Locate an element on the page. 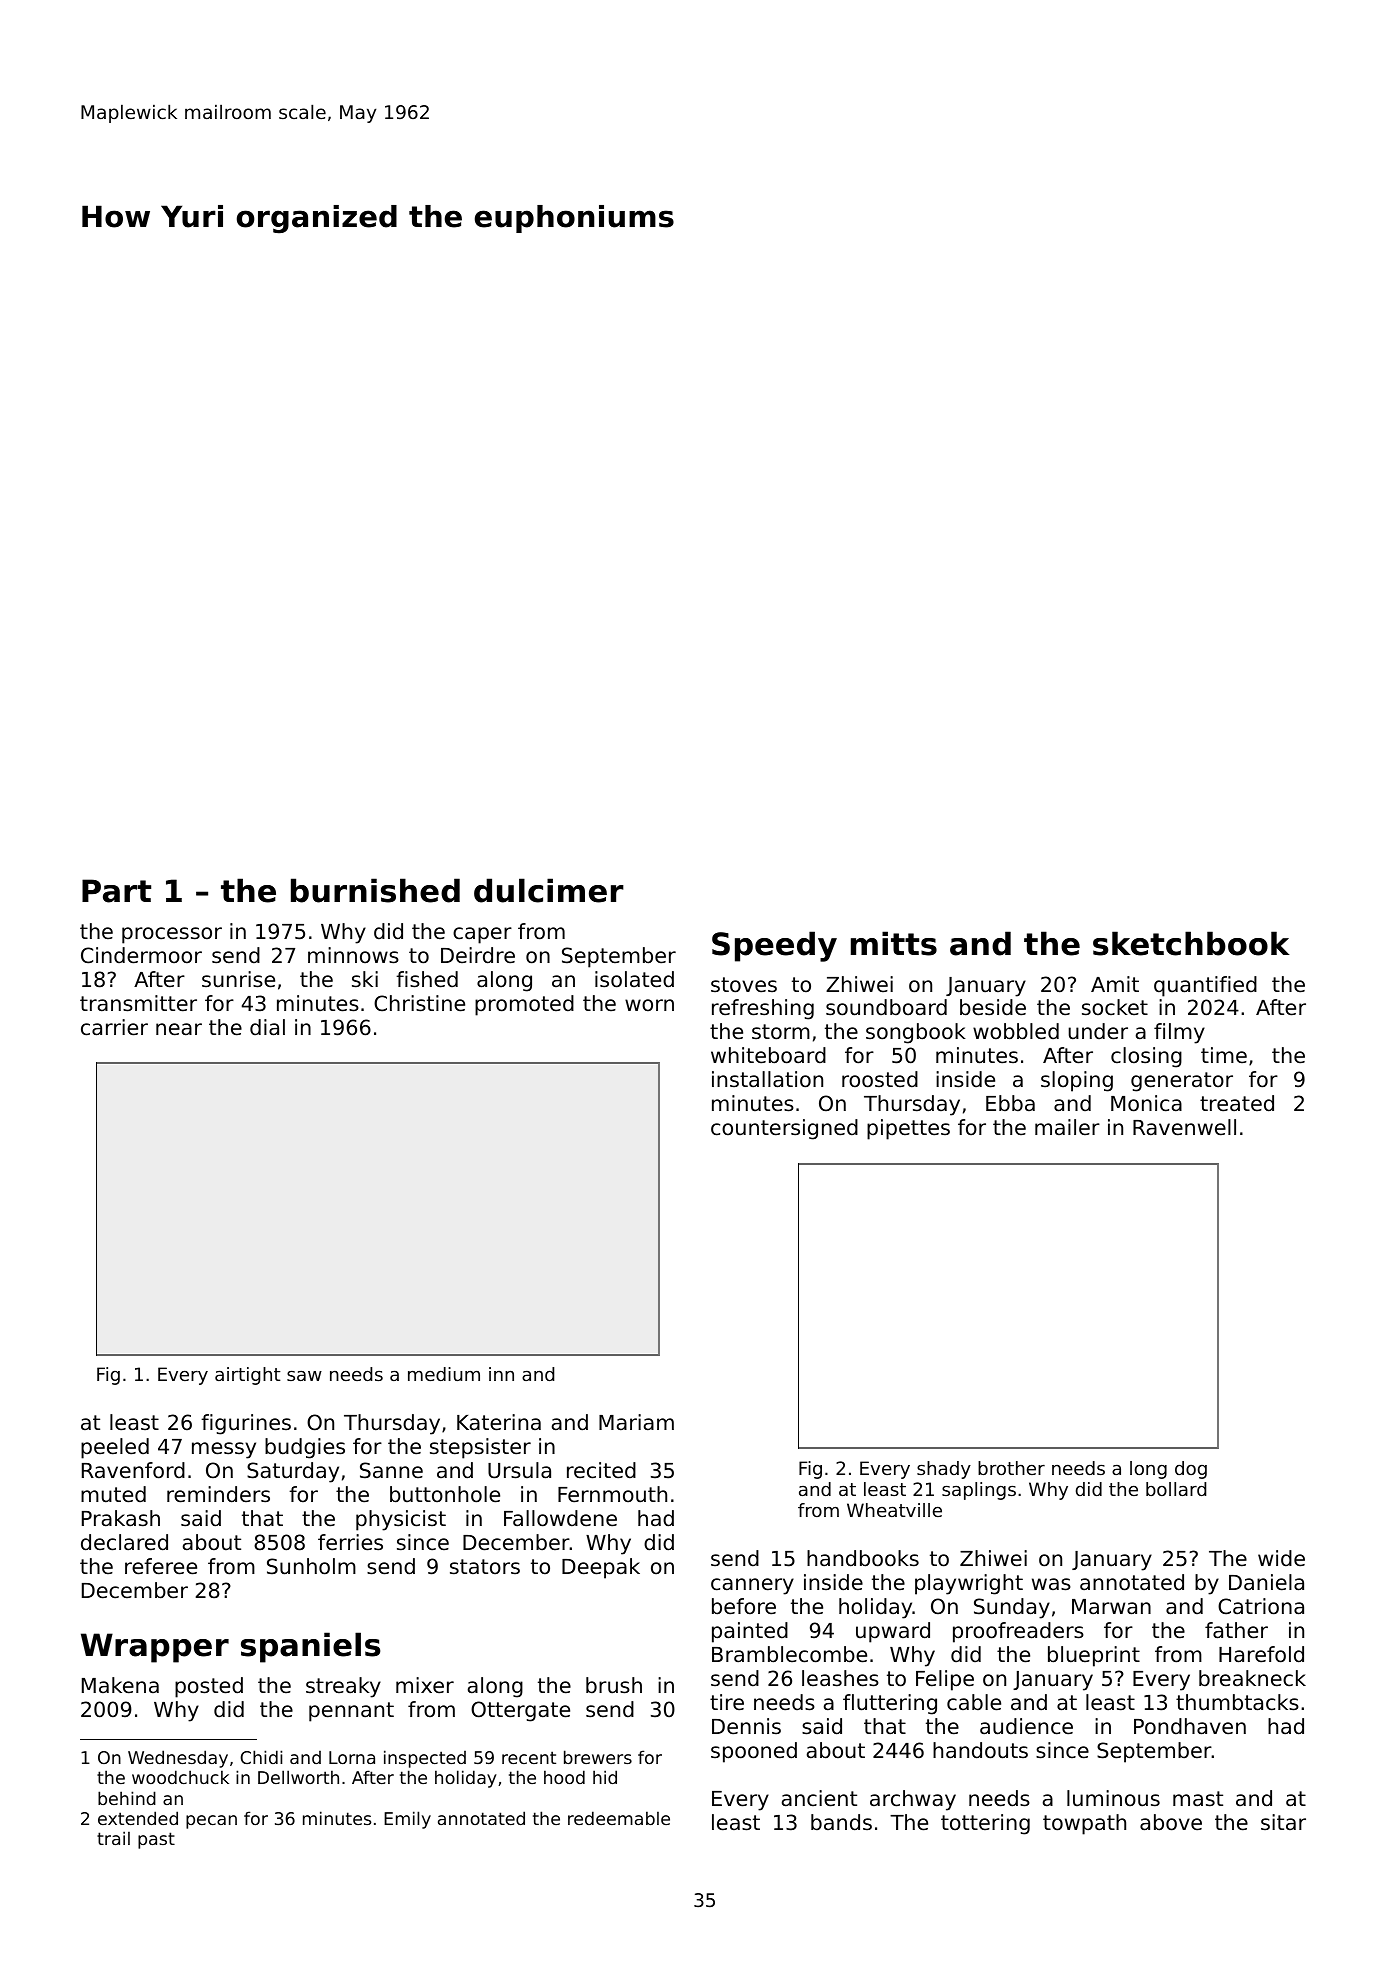 The height and width of the page is (1969, 1386). Wrapper is located at coordinates (155, 1648).
